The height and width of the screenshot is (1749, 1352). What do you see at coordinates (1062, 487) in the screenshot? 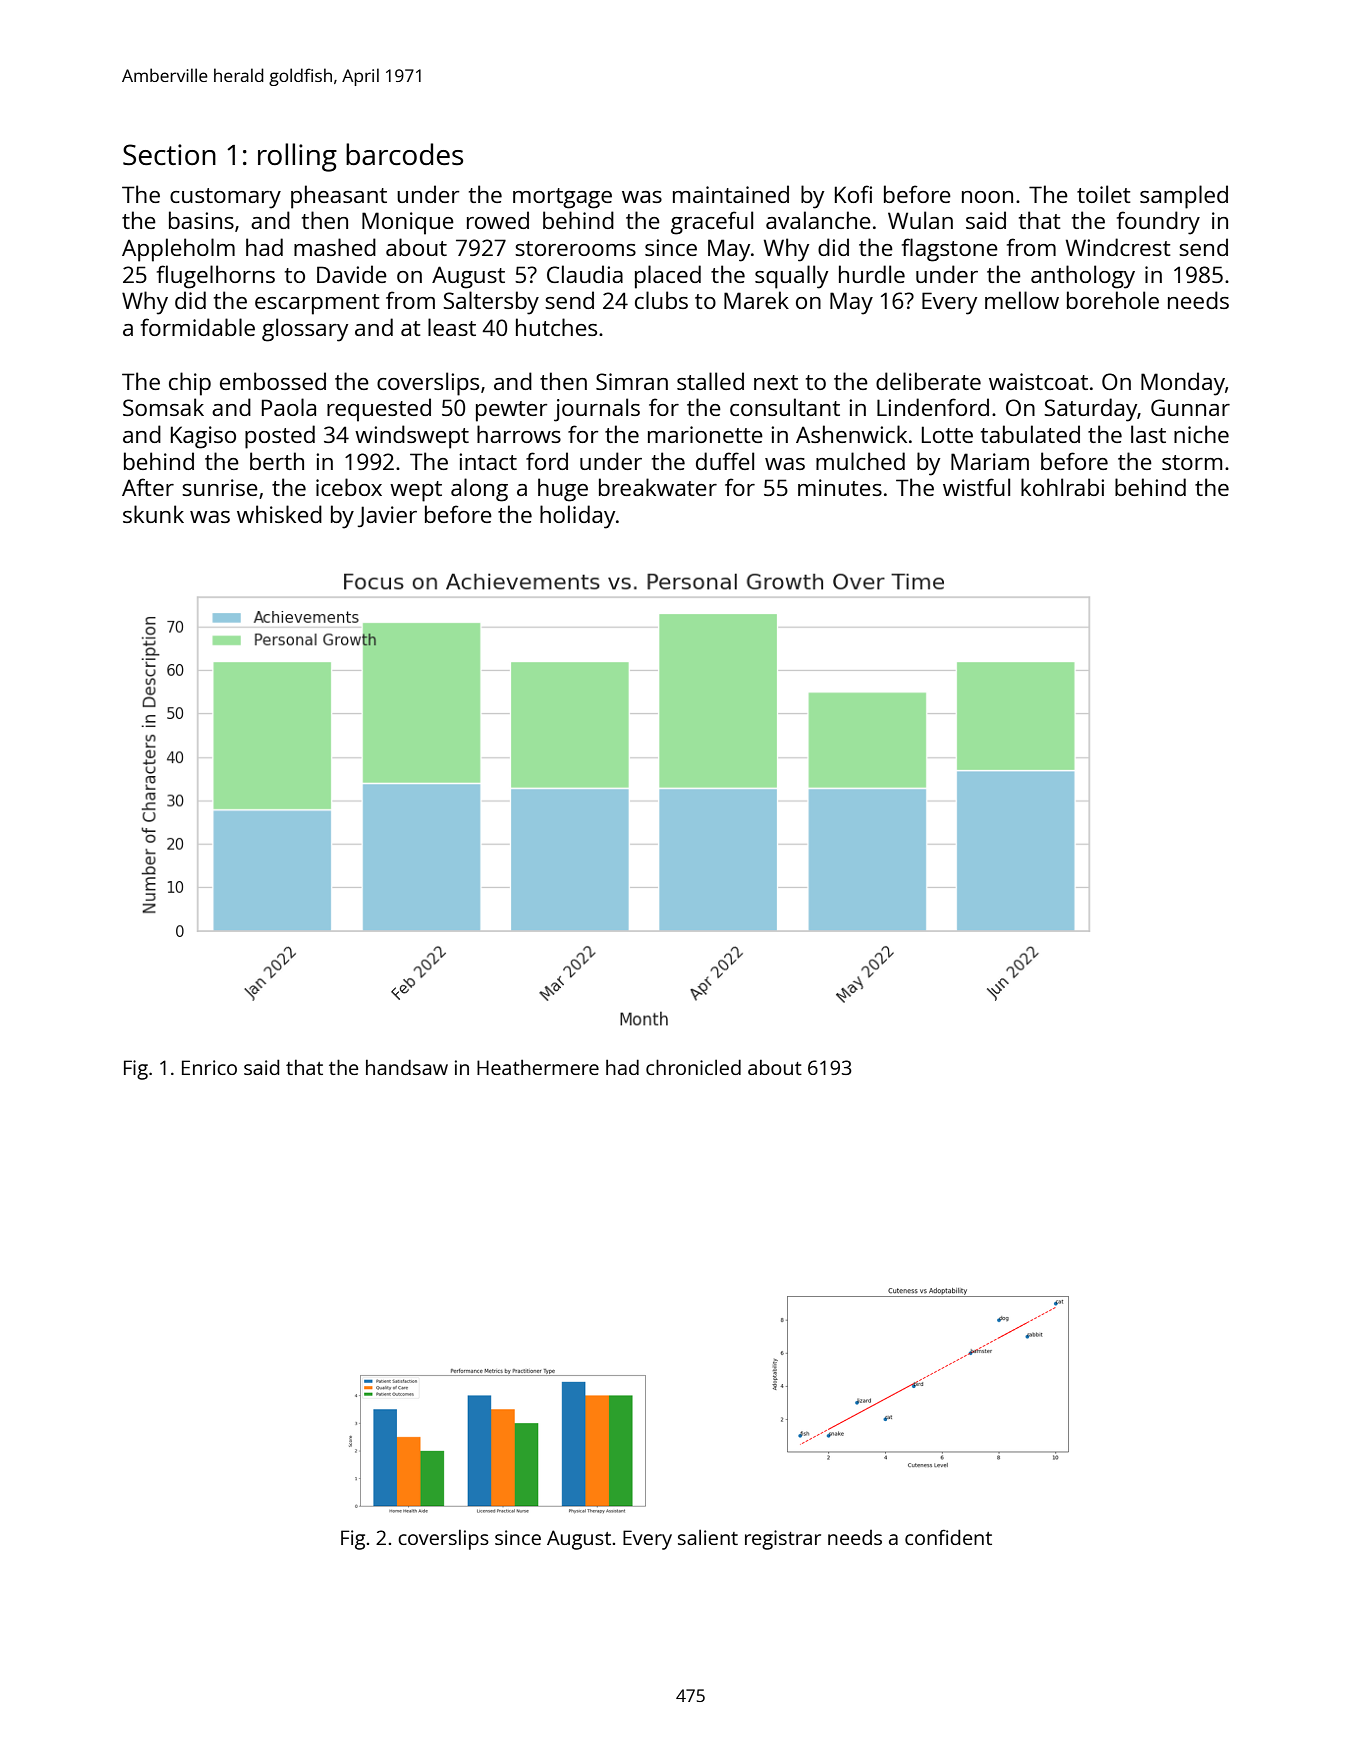
I see `kohlrabi` at bounding box center [1062, 487].
